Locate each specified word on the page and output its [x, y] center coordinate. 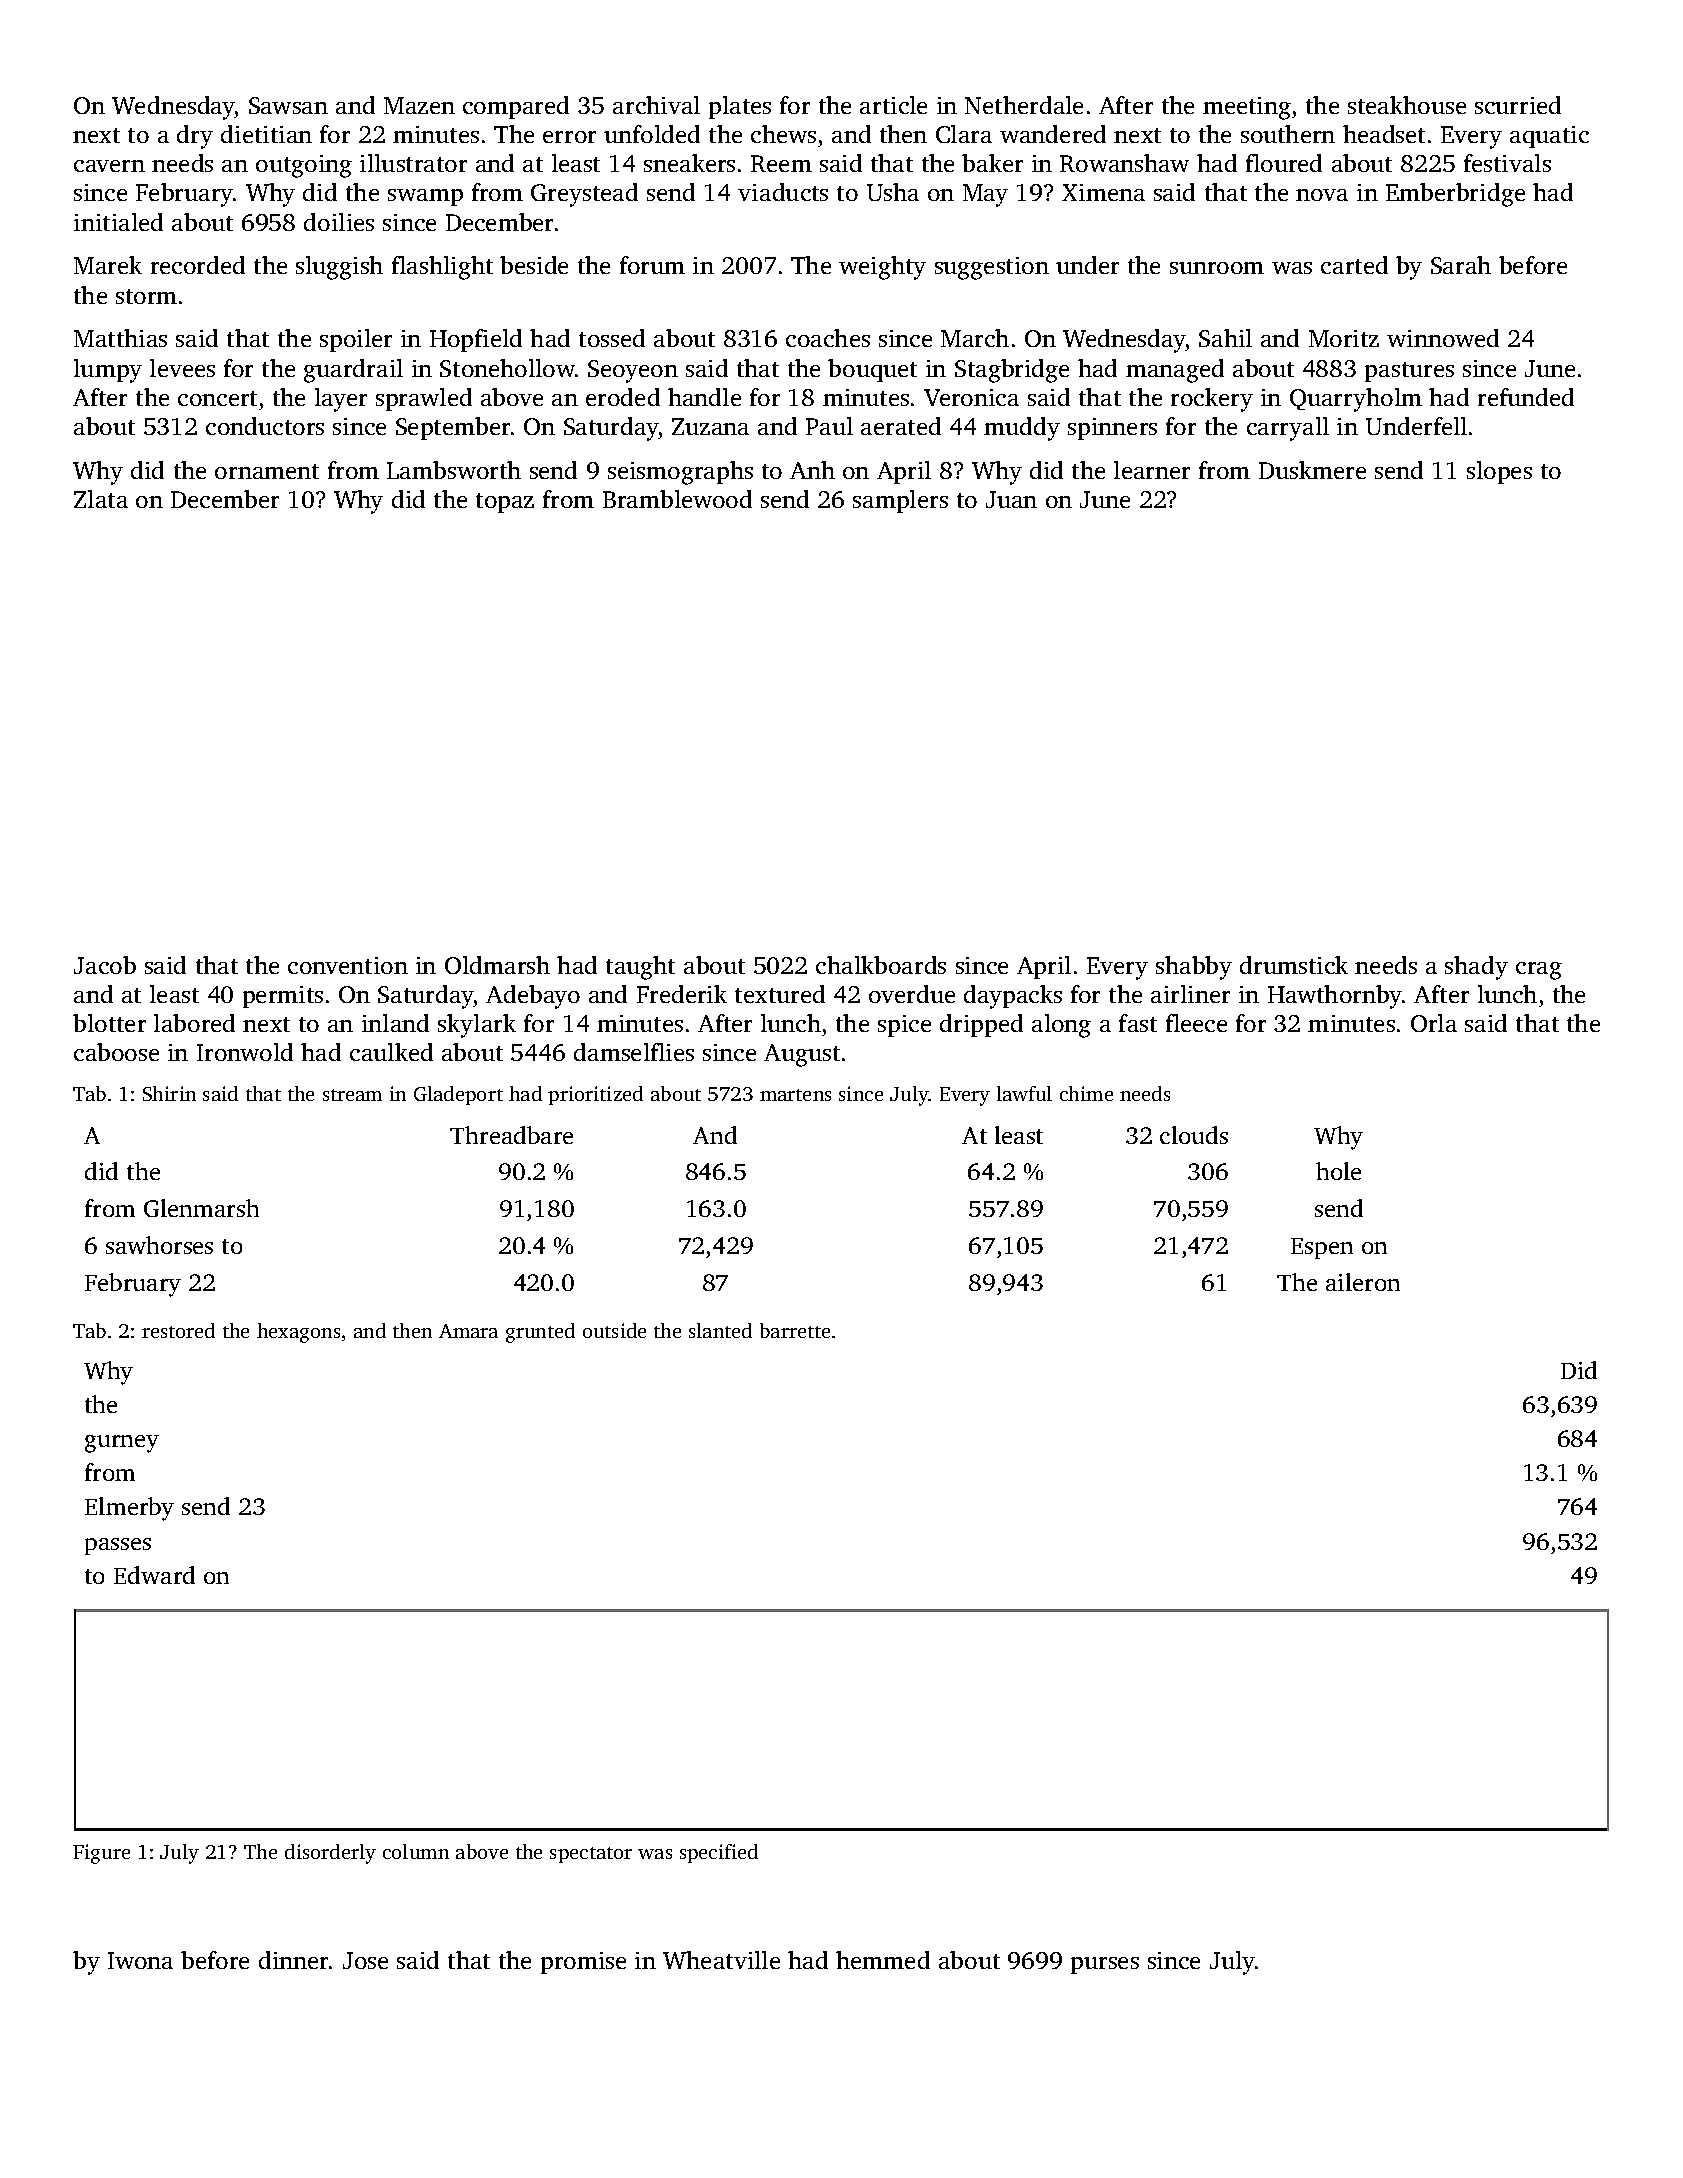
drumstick [1294, 965]
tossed [612, 338]
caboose [116, 1052]
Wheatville [721, 1960]
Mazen [419, 105]
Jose [365, 1960]
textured [780, 994]
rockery [1212, 400]
